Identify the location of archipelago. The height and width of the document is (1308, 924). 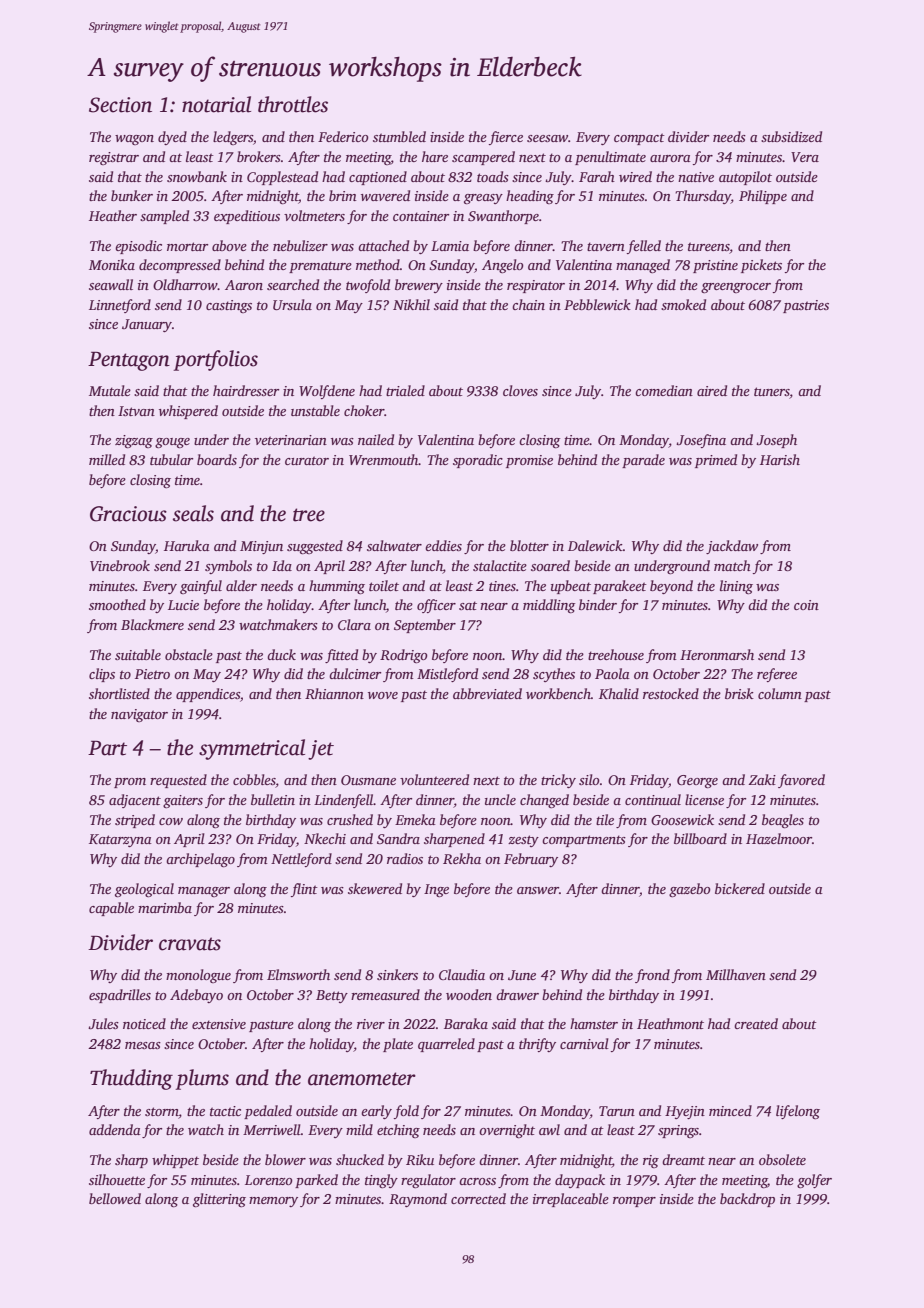
(200, 860).
